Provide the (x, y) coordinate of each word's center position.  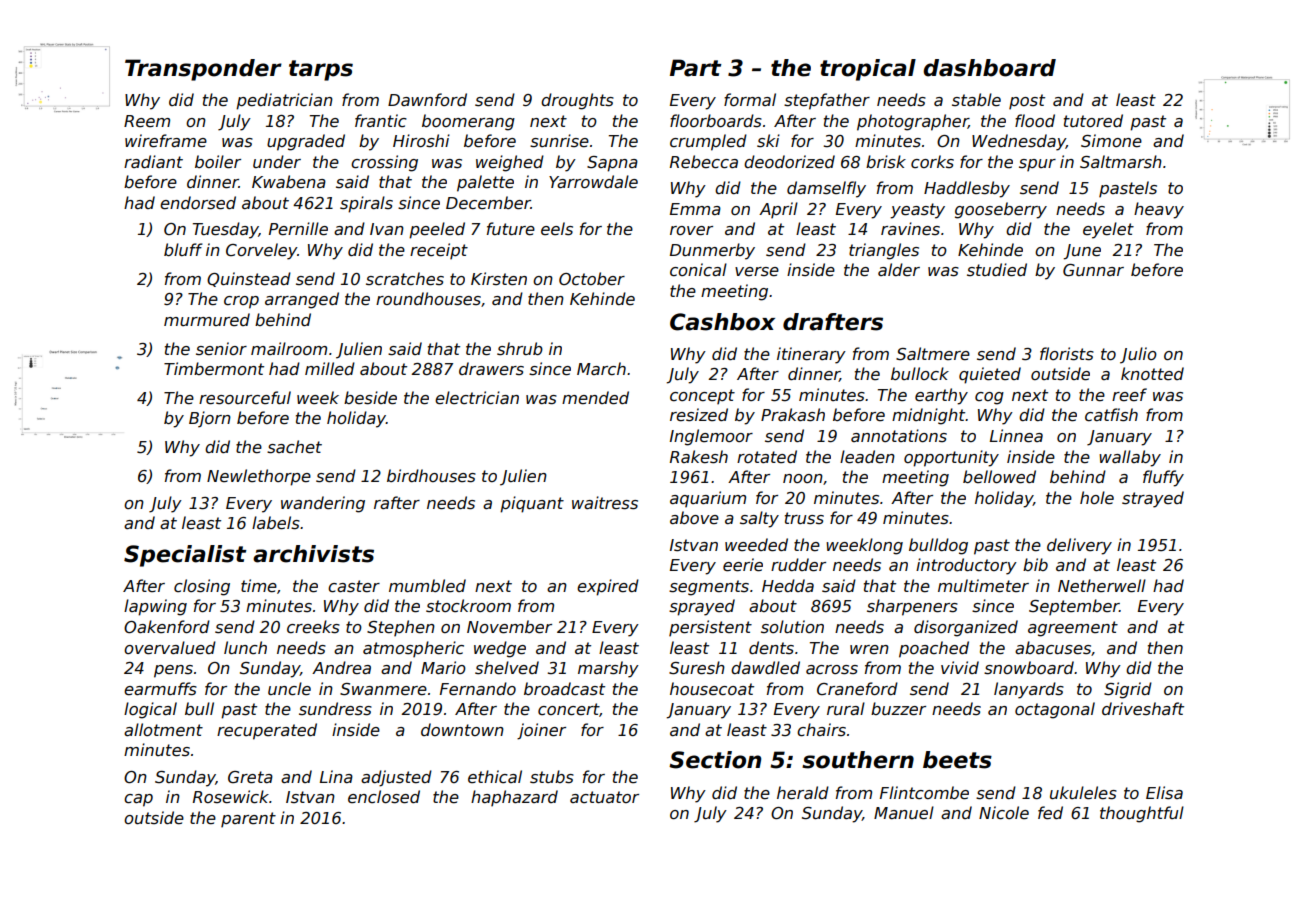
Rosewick (231, 797)
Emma (695, 209)
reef (1129, 395)
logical (150, 710)
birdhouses (431, 476)
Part (695, 68)
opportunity (951, 458)
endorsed (198, 203)
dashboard (989, 68)
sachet (294, 447)
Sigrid (1128, 690)
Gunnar (1093, 270)
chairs (821, 730)
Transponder (203, 70)
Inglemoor (711, 437)
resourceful (245, 398)
